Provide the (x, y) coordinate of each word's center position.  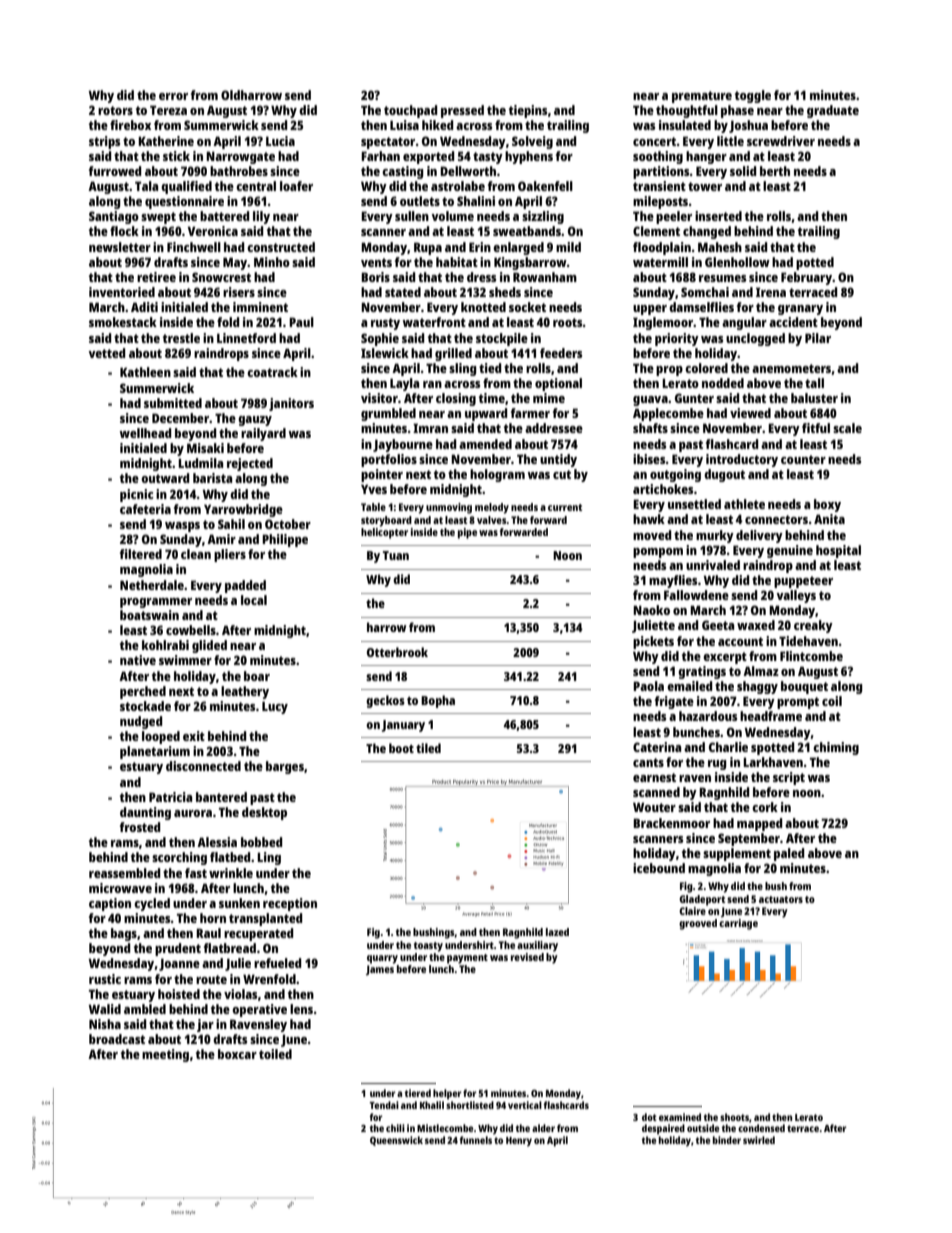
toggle (753, 96)
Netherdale (152, 585)
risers (239, 292)
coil (832, 701)
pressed (462, 111)
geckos (385, 701)
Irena (771, 292)
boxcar (237, 1054)
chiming (836, 748)
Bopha (438, 701)
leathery (245, 692)
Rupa (428, 248)
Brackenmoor (671, 823)
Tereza (168, 110)
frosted (140, 827)
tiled (428, 748)
